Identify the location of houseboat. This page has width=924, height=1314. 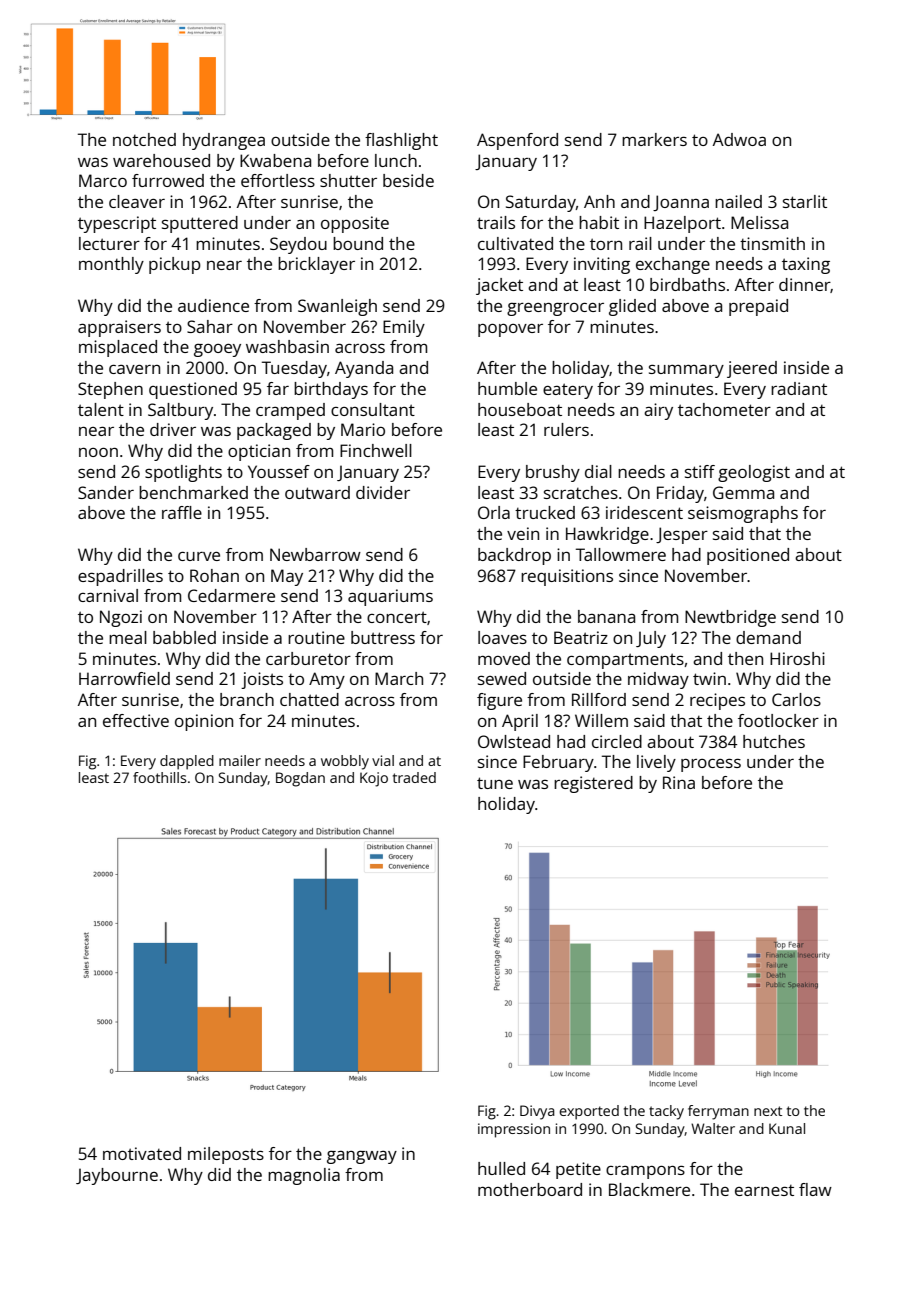
(520, 409).
